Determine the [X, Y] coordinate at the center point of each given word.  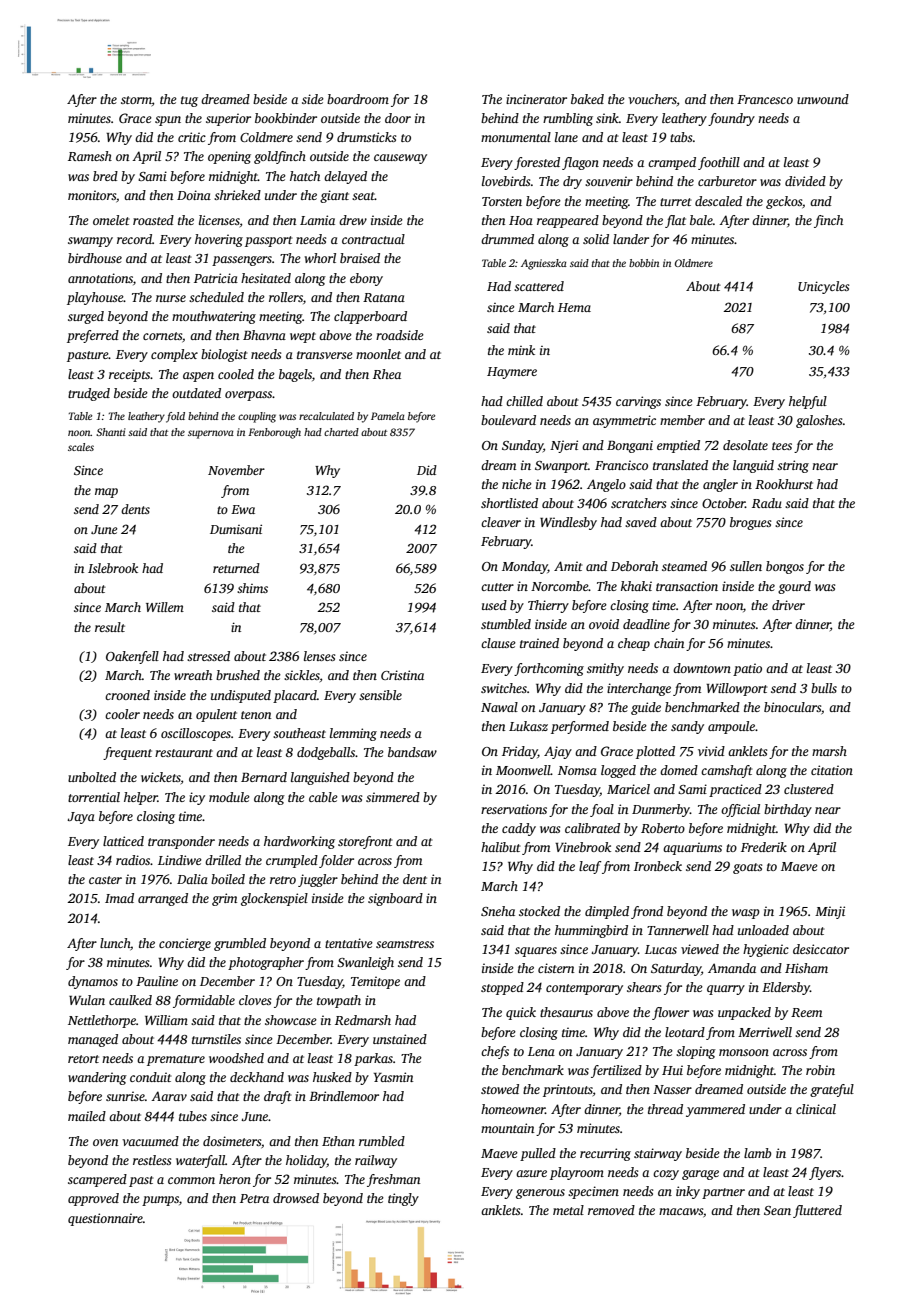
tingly [403, 1199]
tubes [193, 1116]
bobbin [644, 263]
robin [820, 1070]
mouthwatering [214, 317]
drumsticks [366, 137]
